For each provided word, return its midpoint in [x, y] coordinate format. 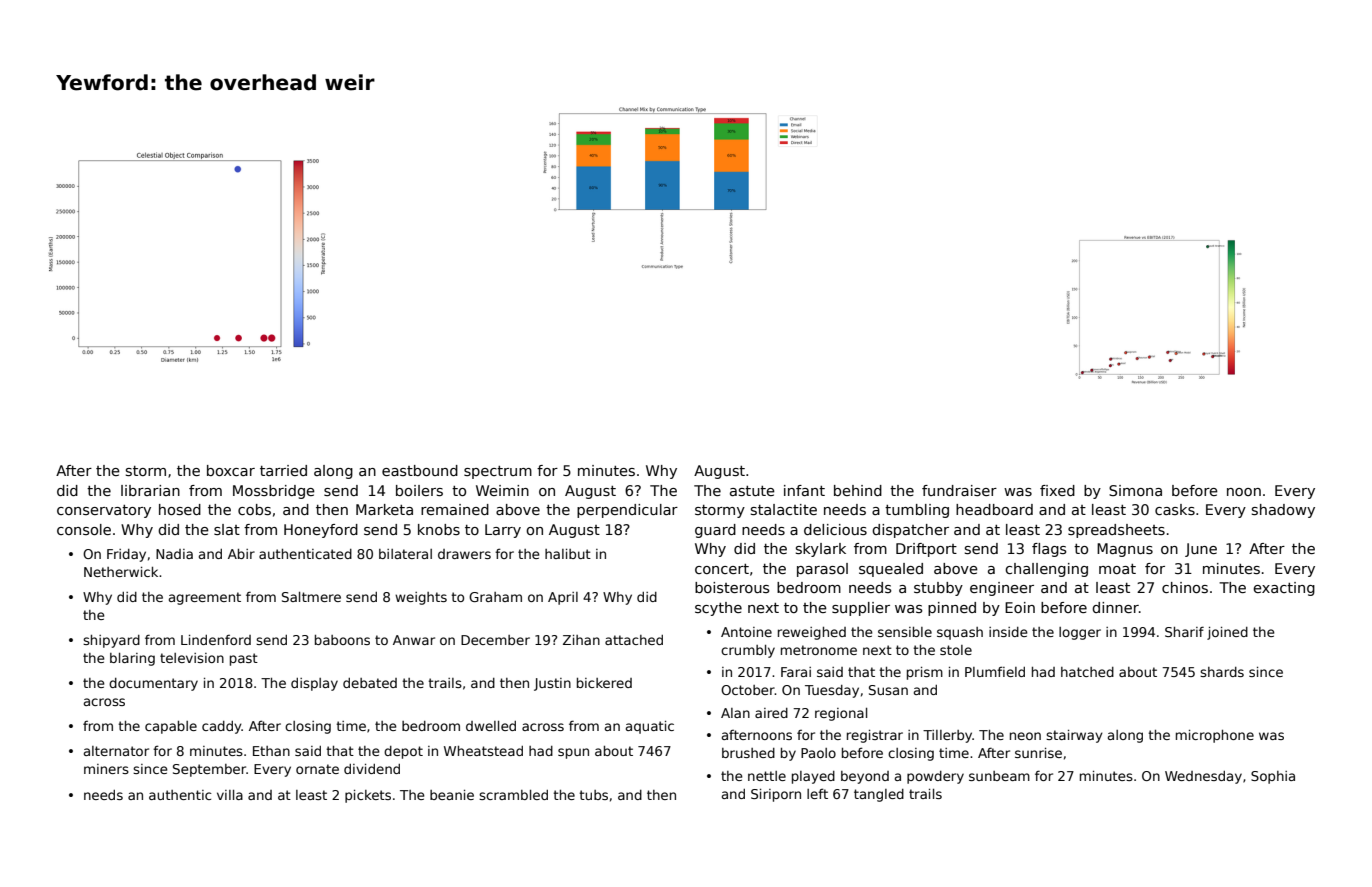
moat [1117, 569]
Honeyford [321, 531]
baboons [342, 640]
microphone [1215, 736]
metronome [819, 650]
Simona [1135, 490]
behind [858, 490]
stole [956, 650]
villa [230, 795]
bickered [604, 683]
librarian [150, 490]
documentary [153, 684]
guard [715, 531]
